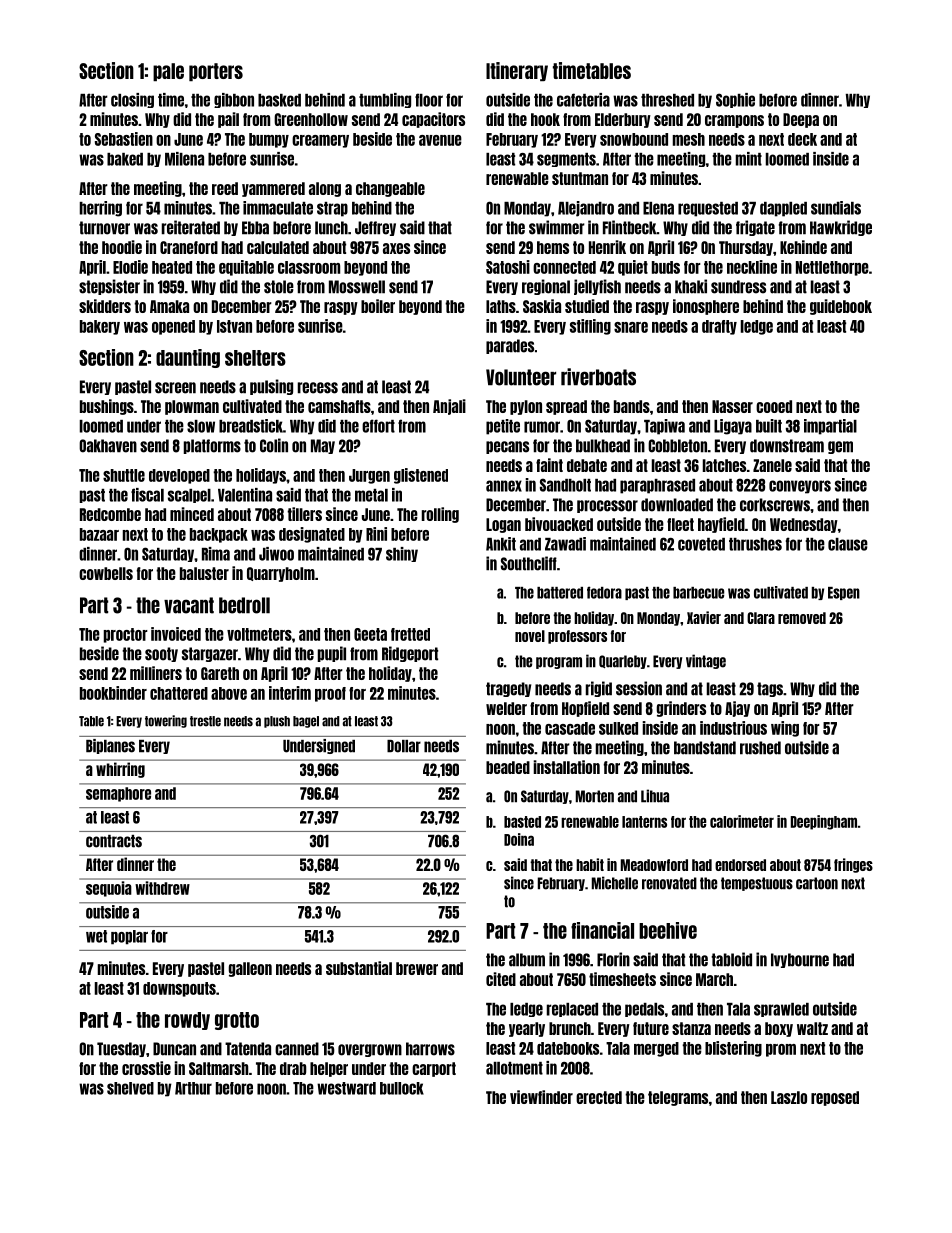  What do you see at coordinates (734, 121) in the image?
I see `crampons` at bounding box center [734, 121].
